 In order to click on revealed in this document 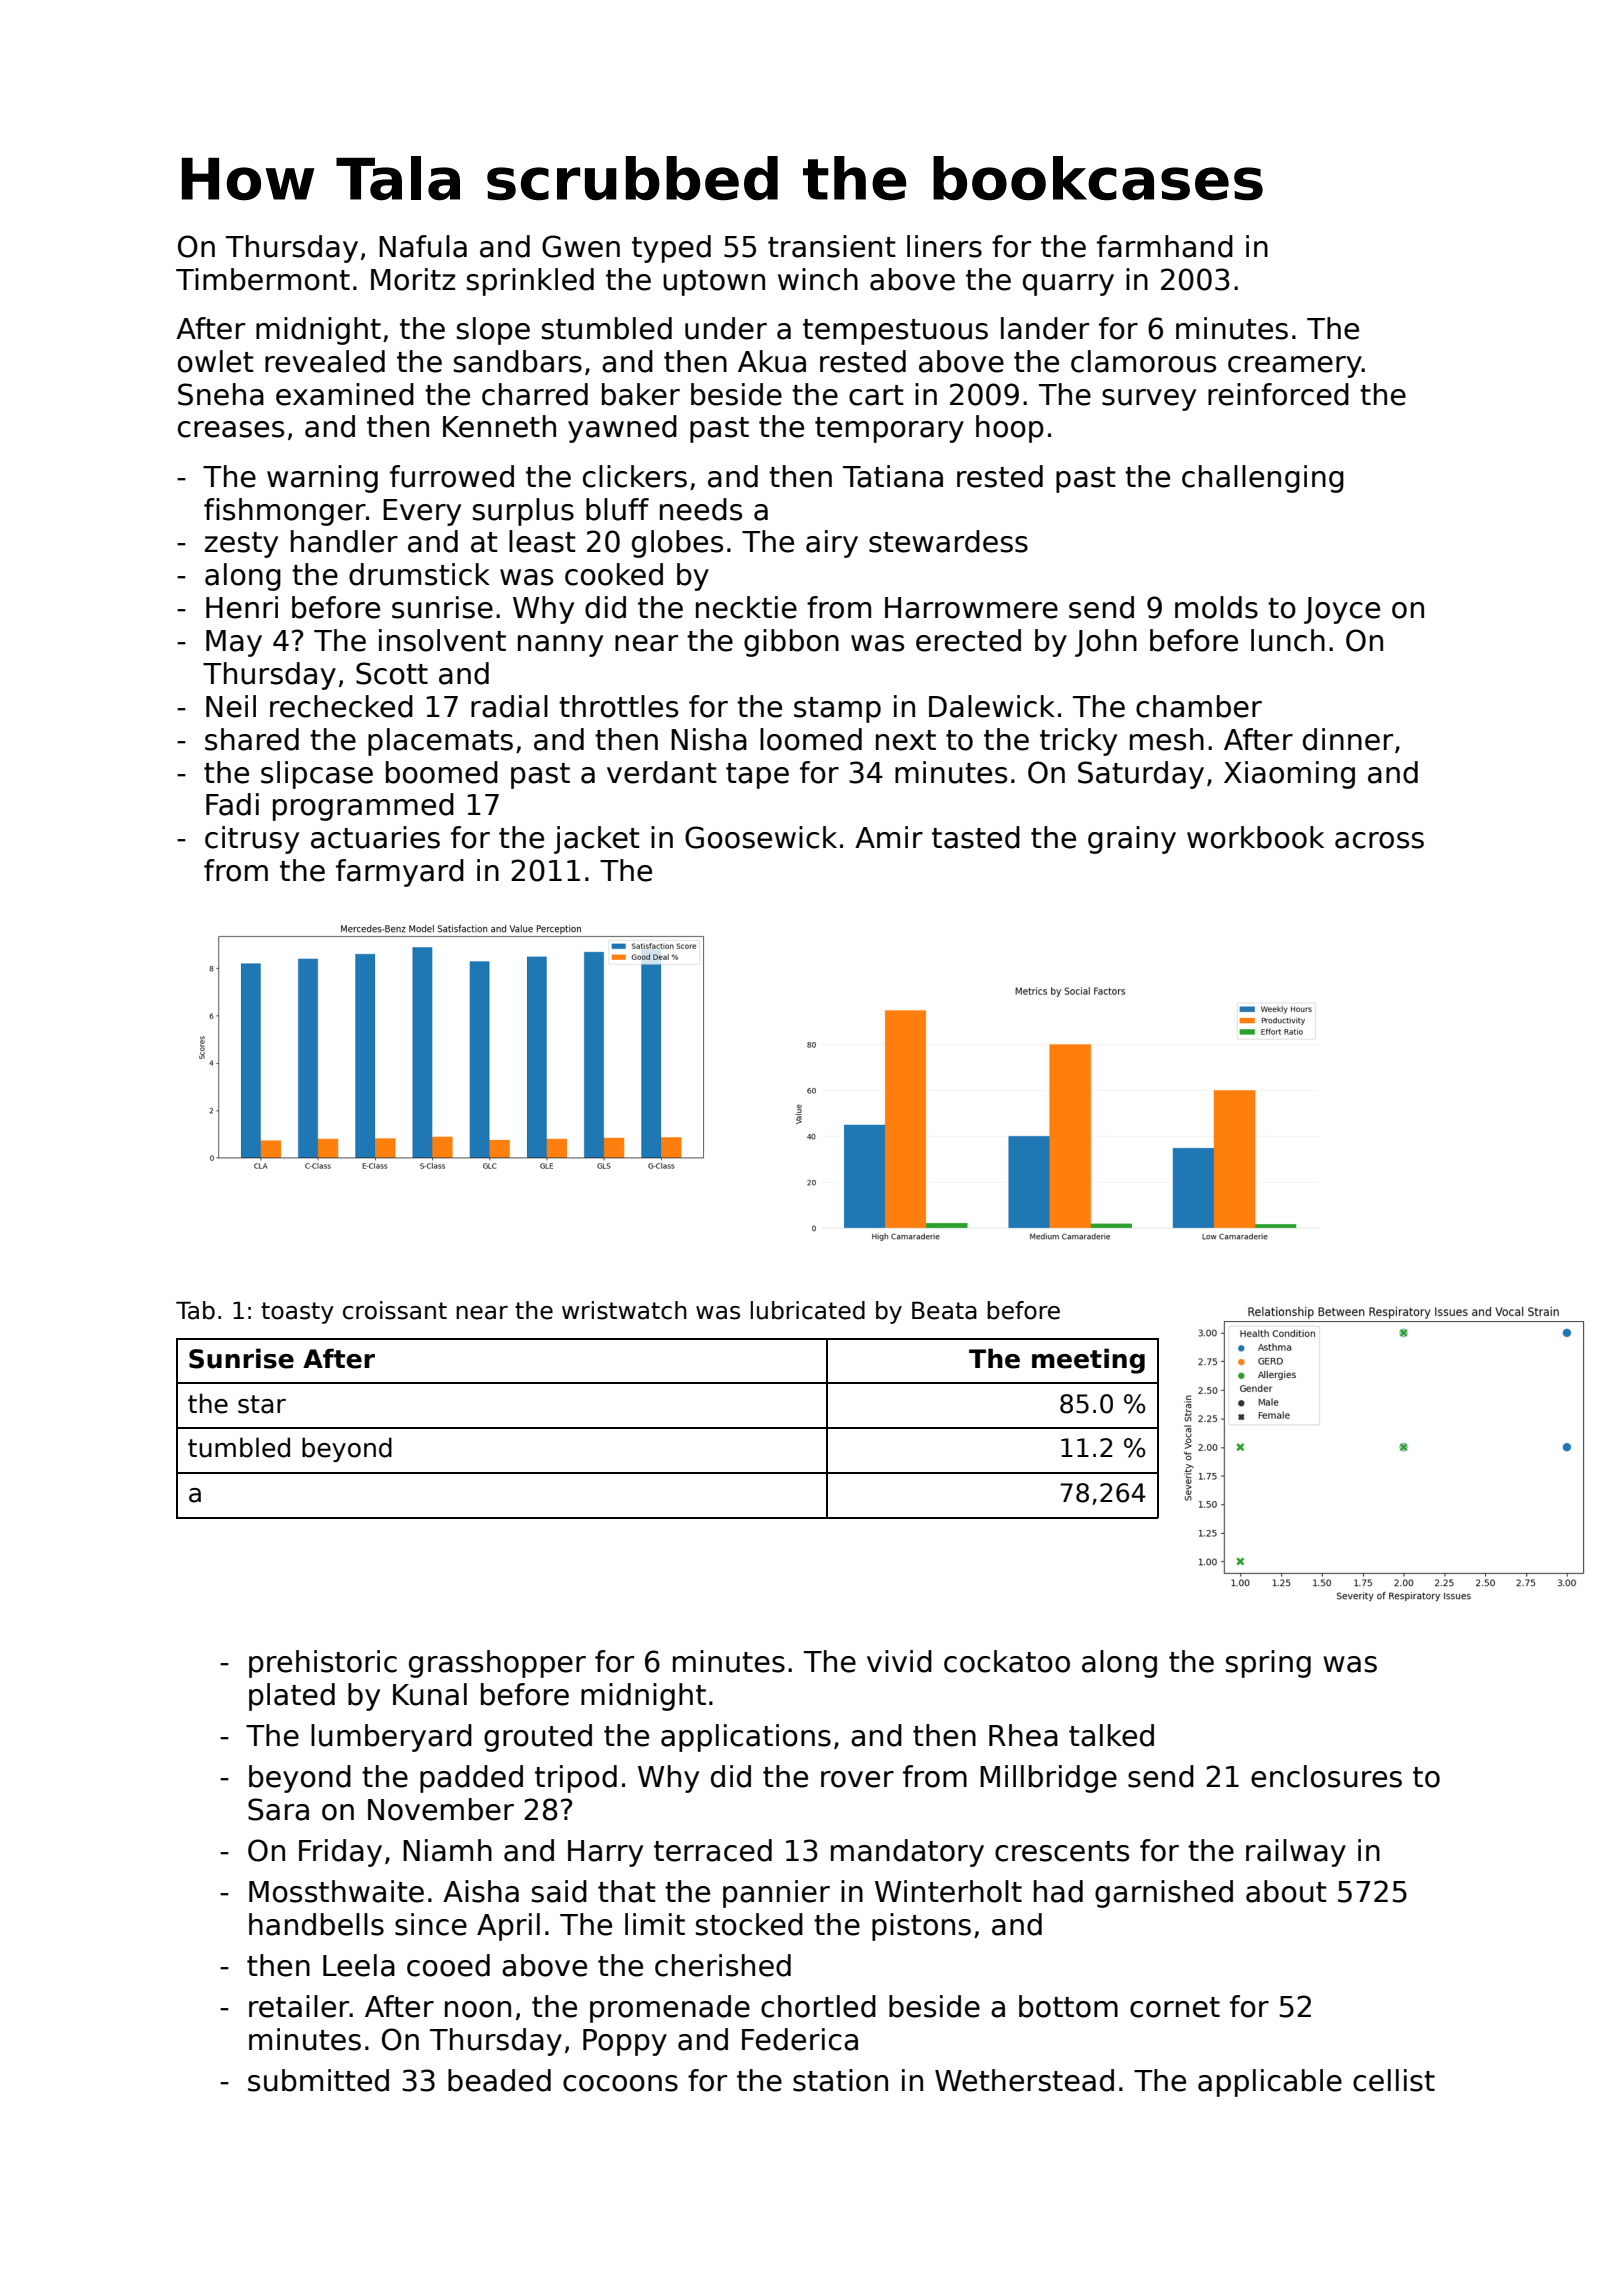, I will do `click(325, 361)`.
